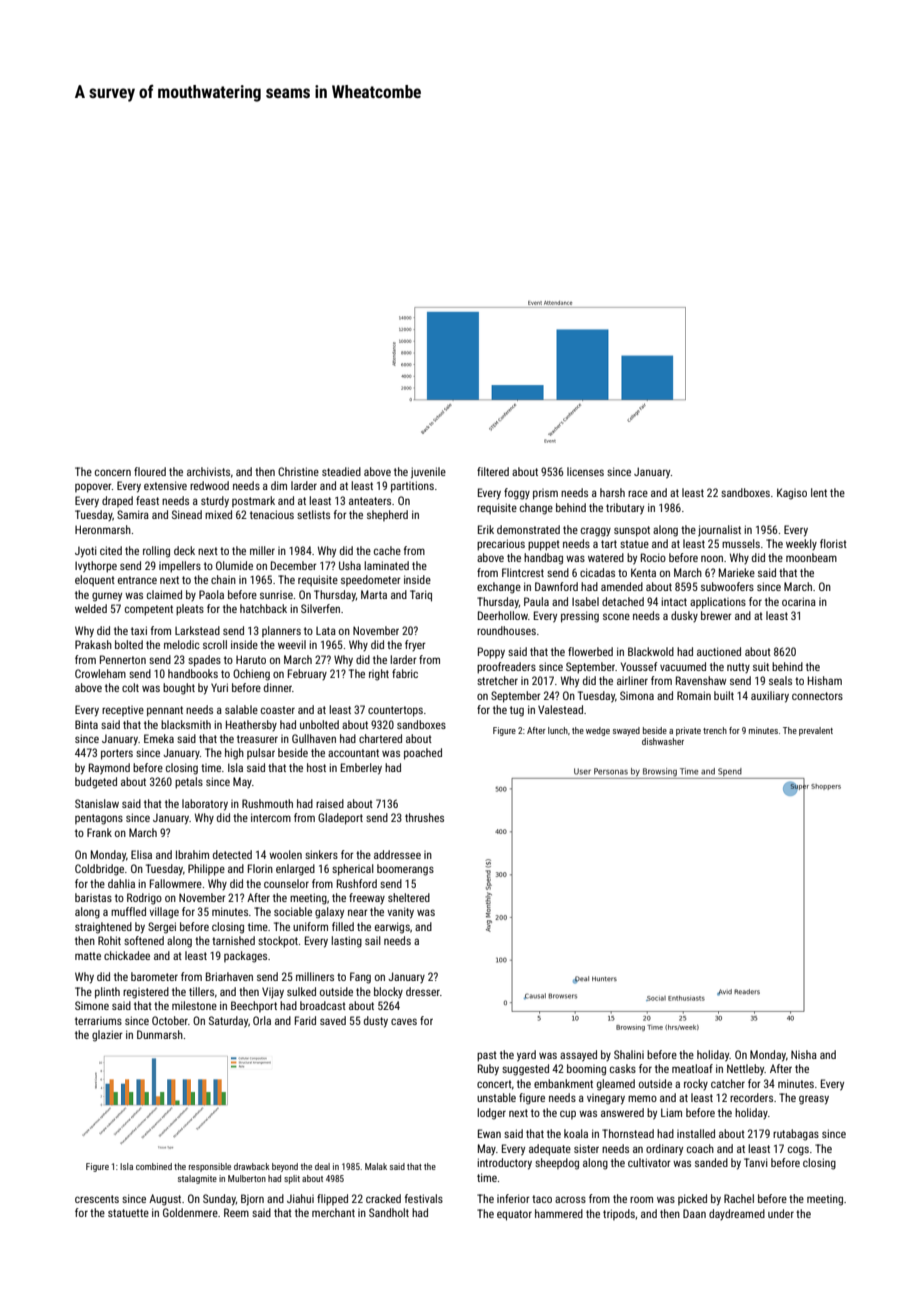 This screenshot has height=1308, width=924. What do you see at coordinates (504, 1164) in the screenshot?
I see `introductory` at bounding box center [504, 1164].
